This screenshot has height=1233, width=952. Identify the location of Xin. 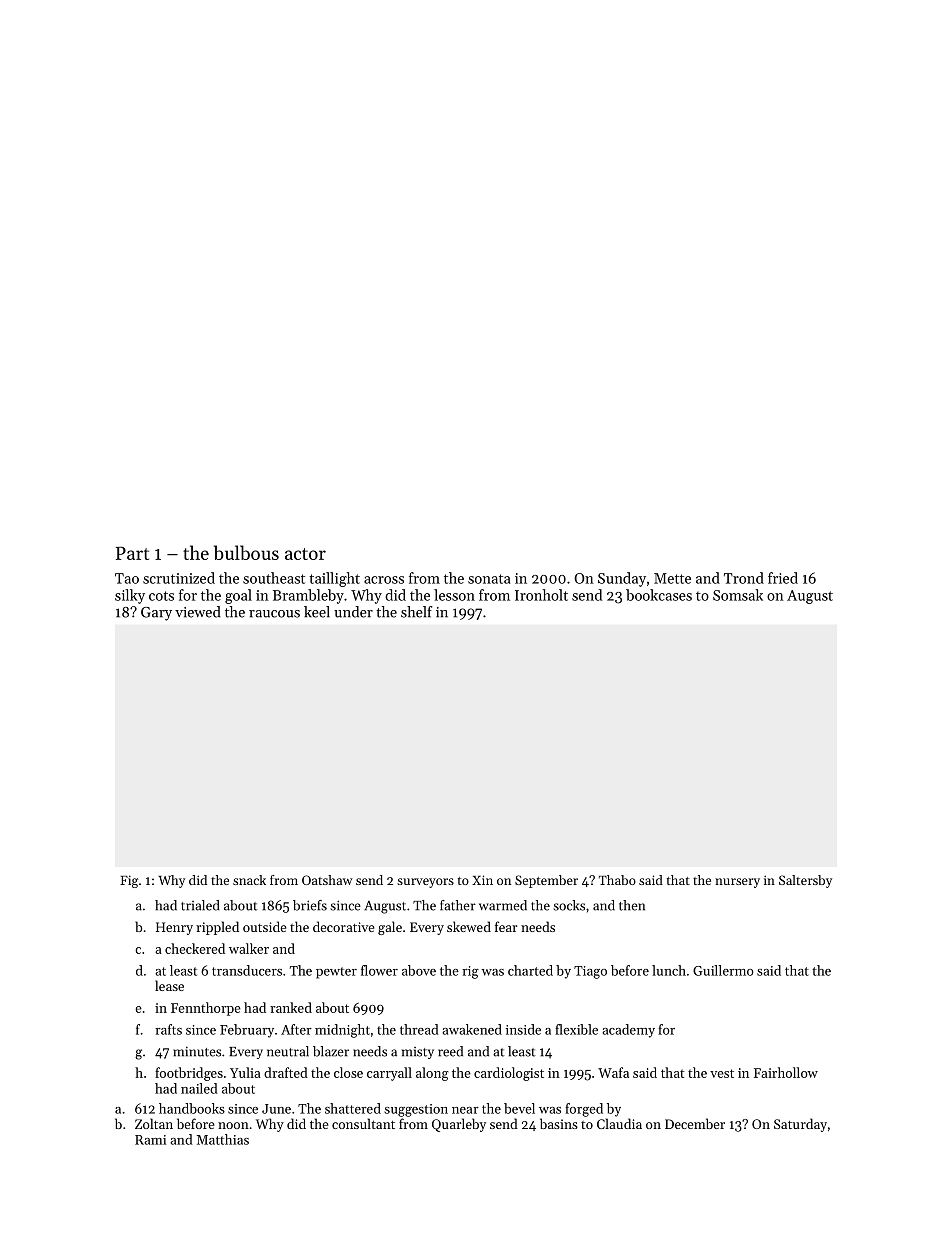
(482, 880).
